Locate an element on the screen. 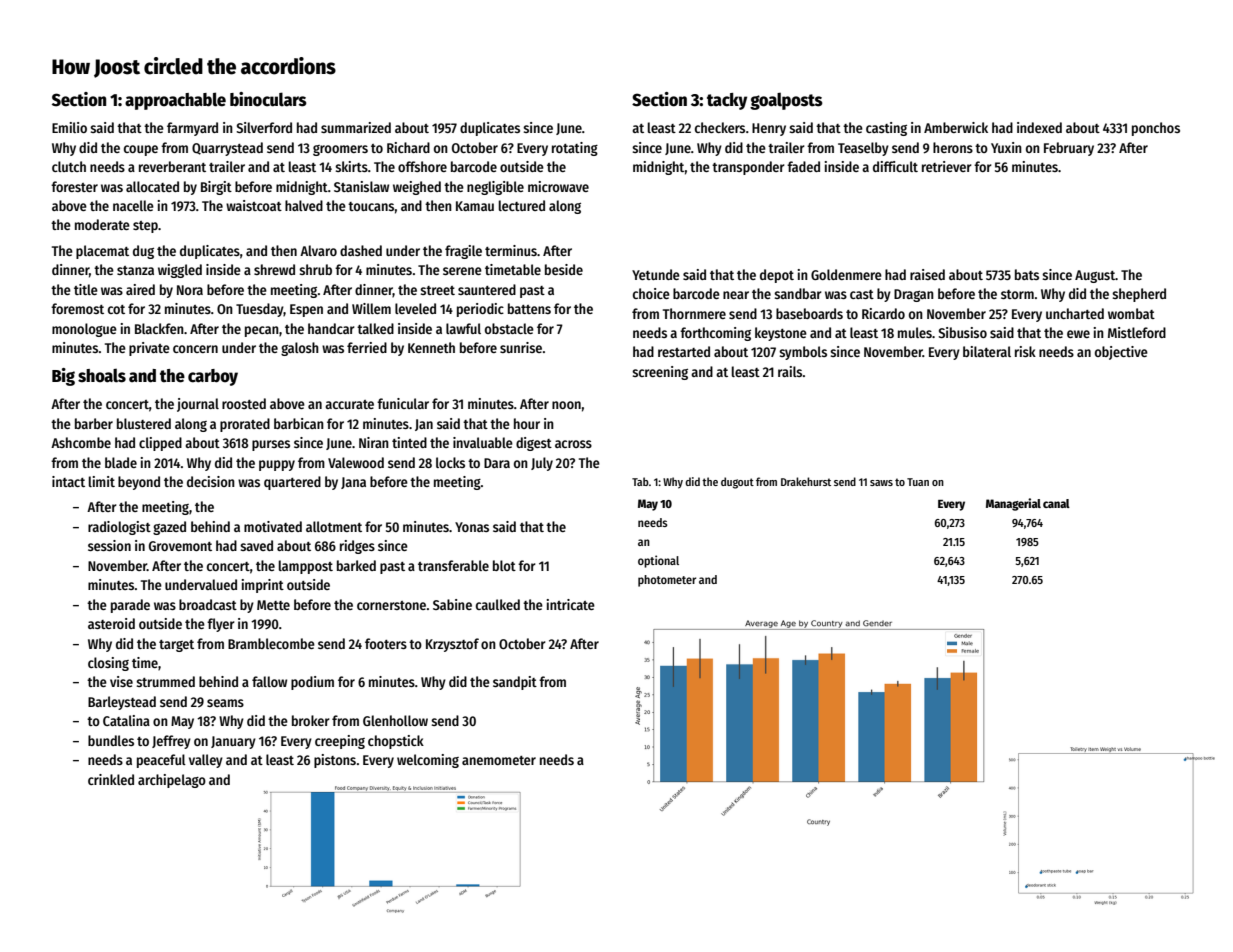 This screenshot has width=1233, height=952. allotment is located at coordinates (334, 526).
